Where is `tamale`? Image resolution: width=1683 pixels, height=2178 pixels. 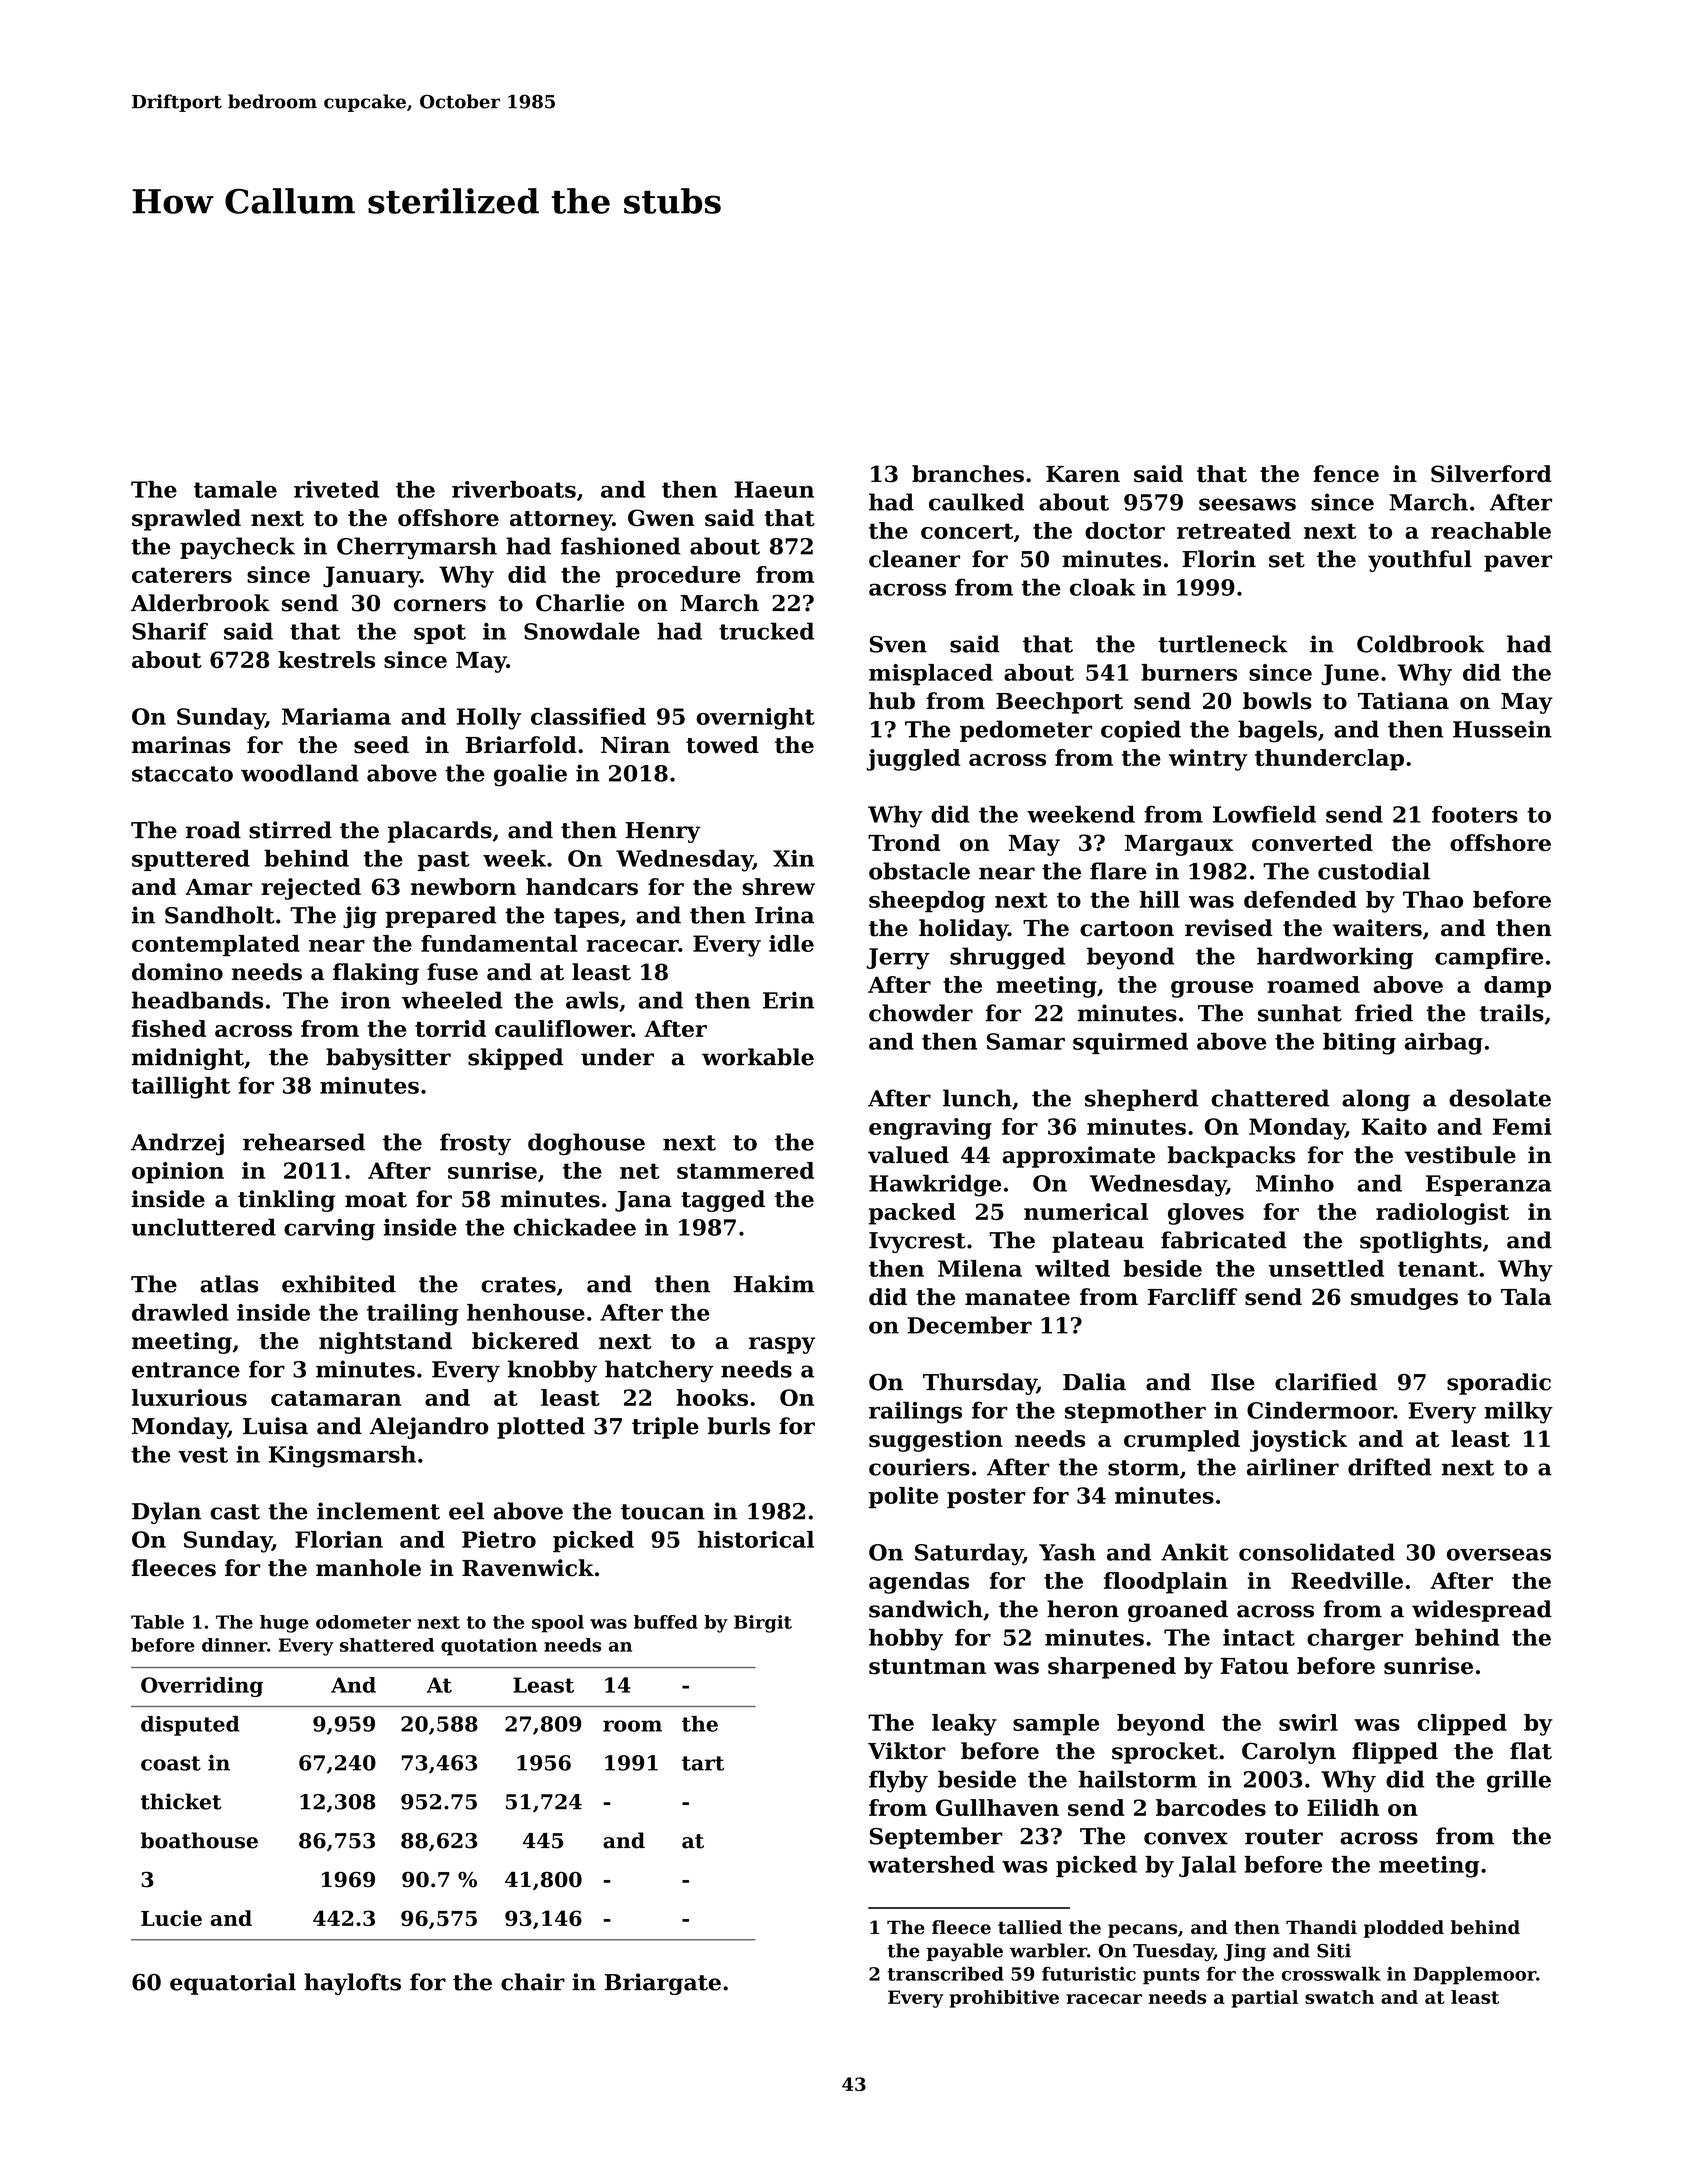
tamale is located at coordinates (235, 489).
